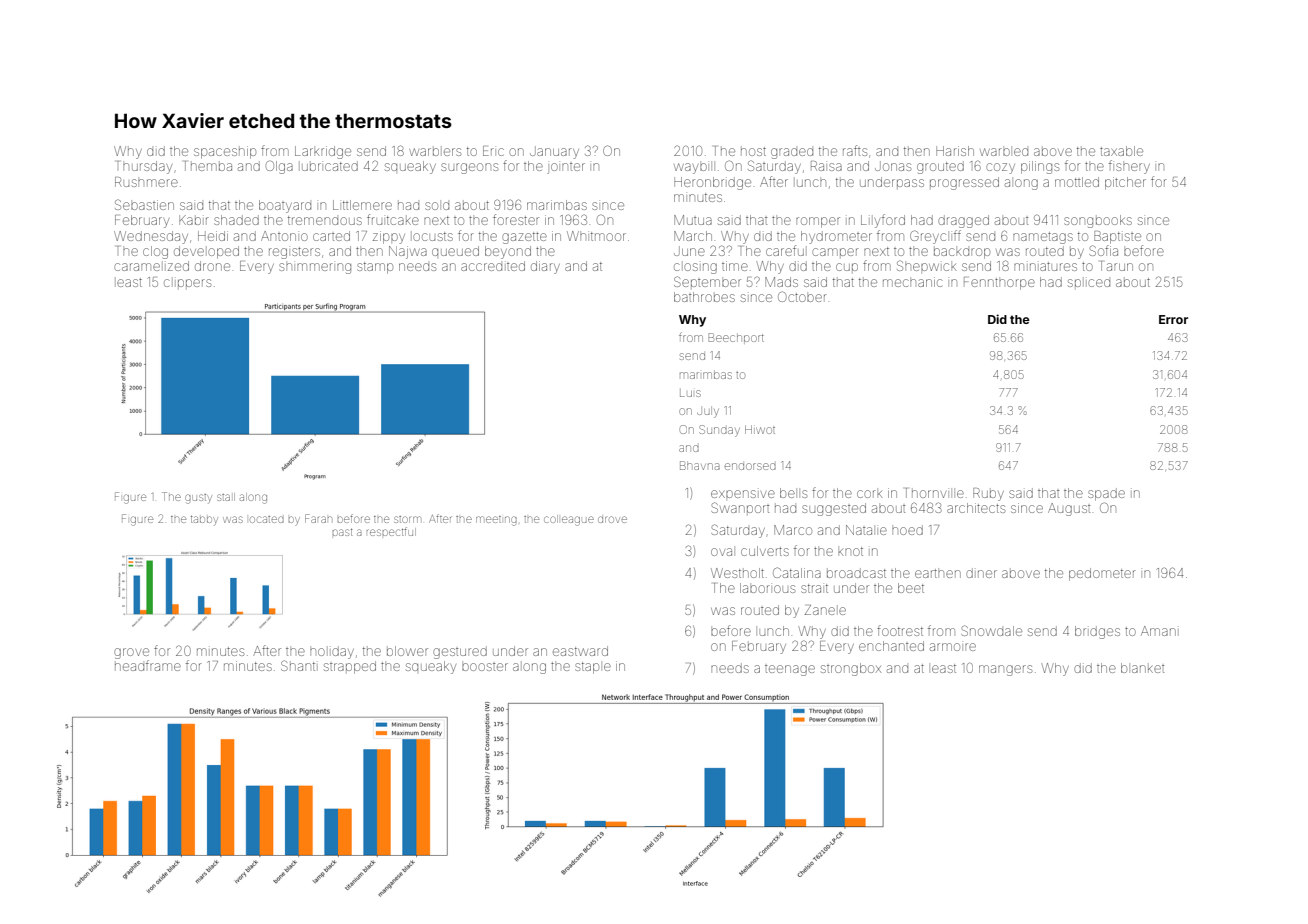  Describe the element at coordinates (1089, 283) in the image. I see `spliced` at that location.
